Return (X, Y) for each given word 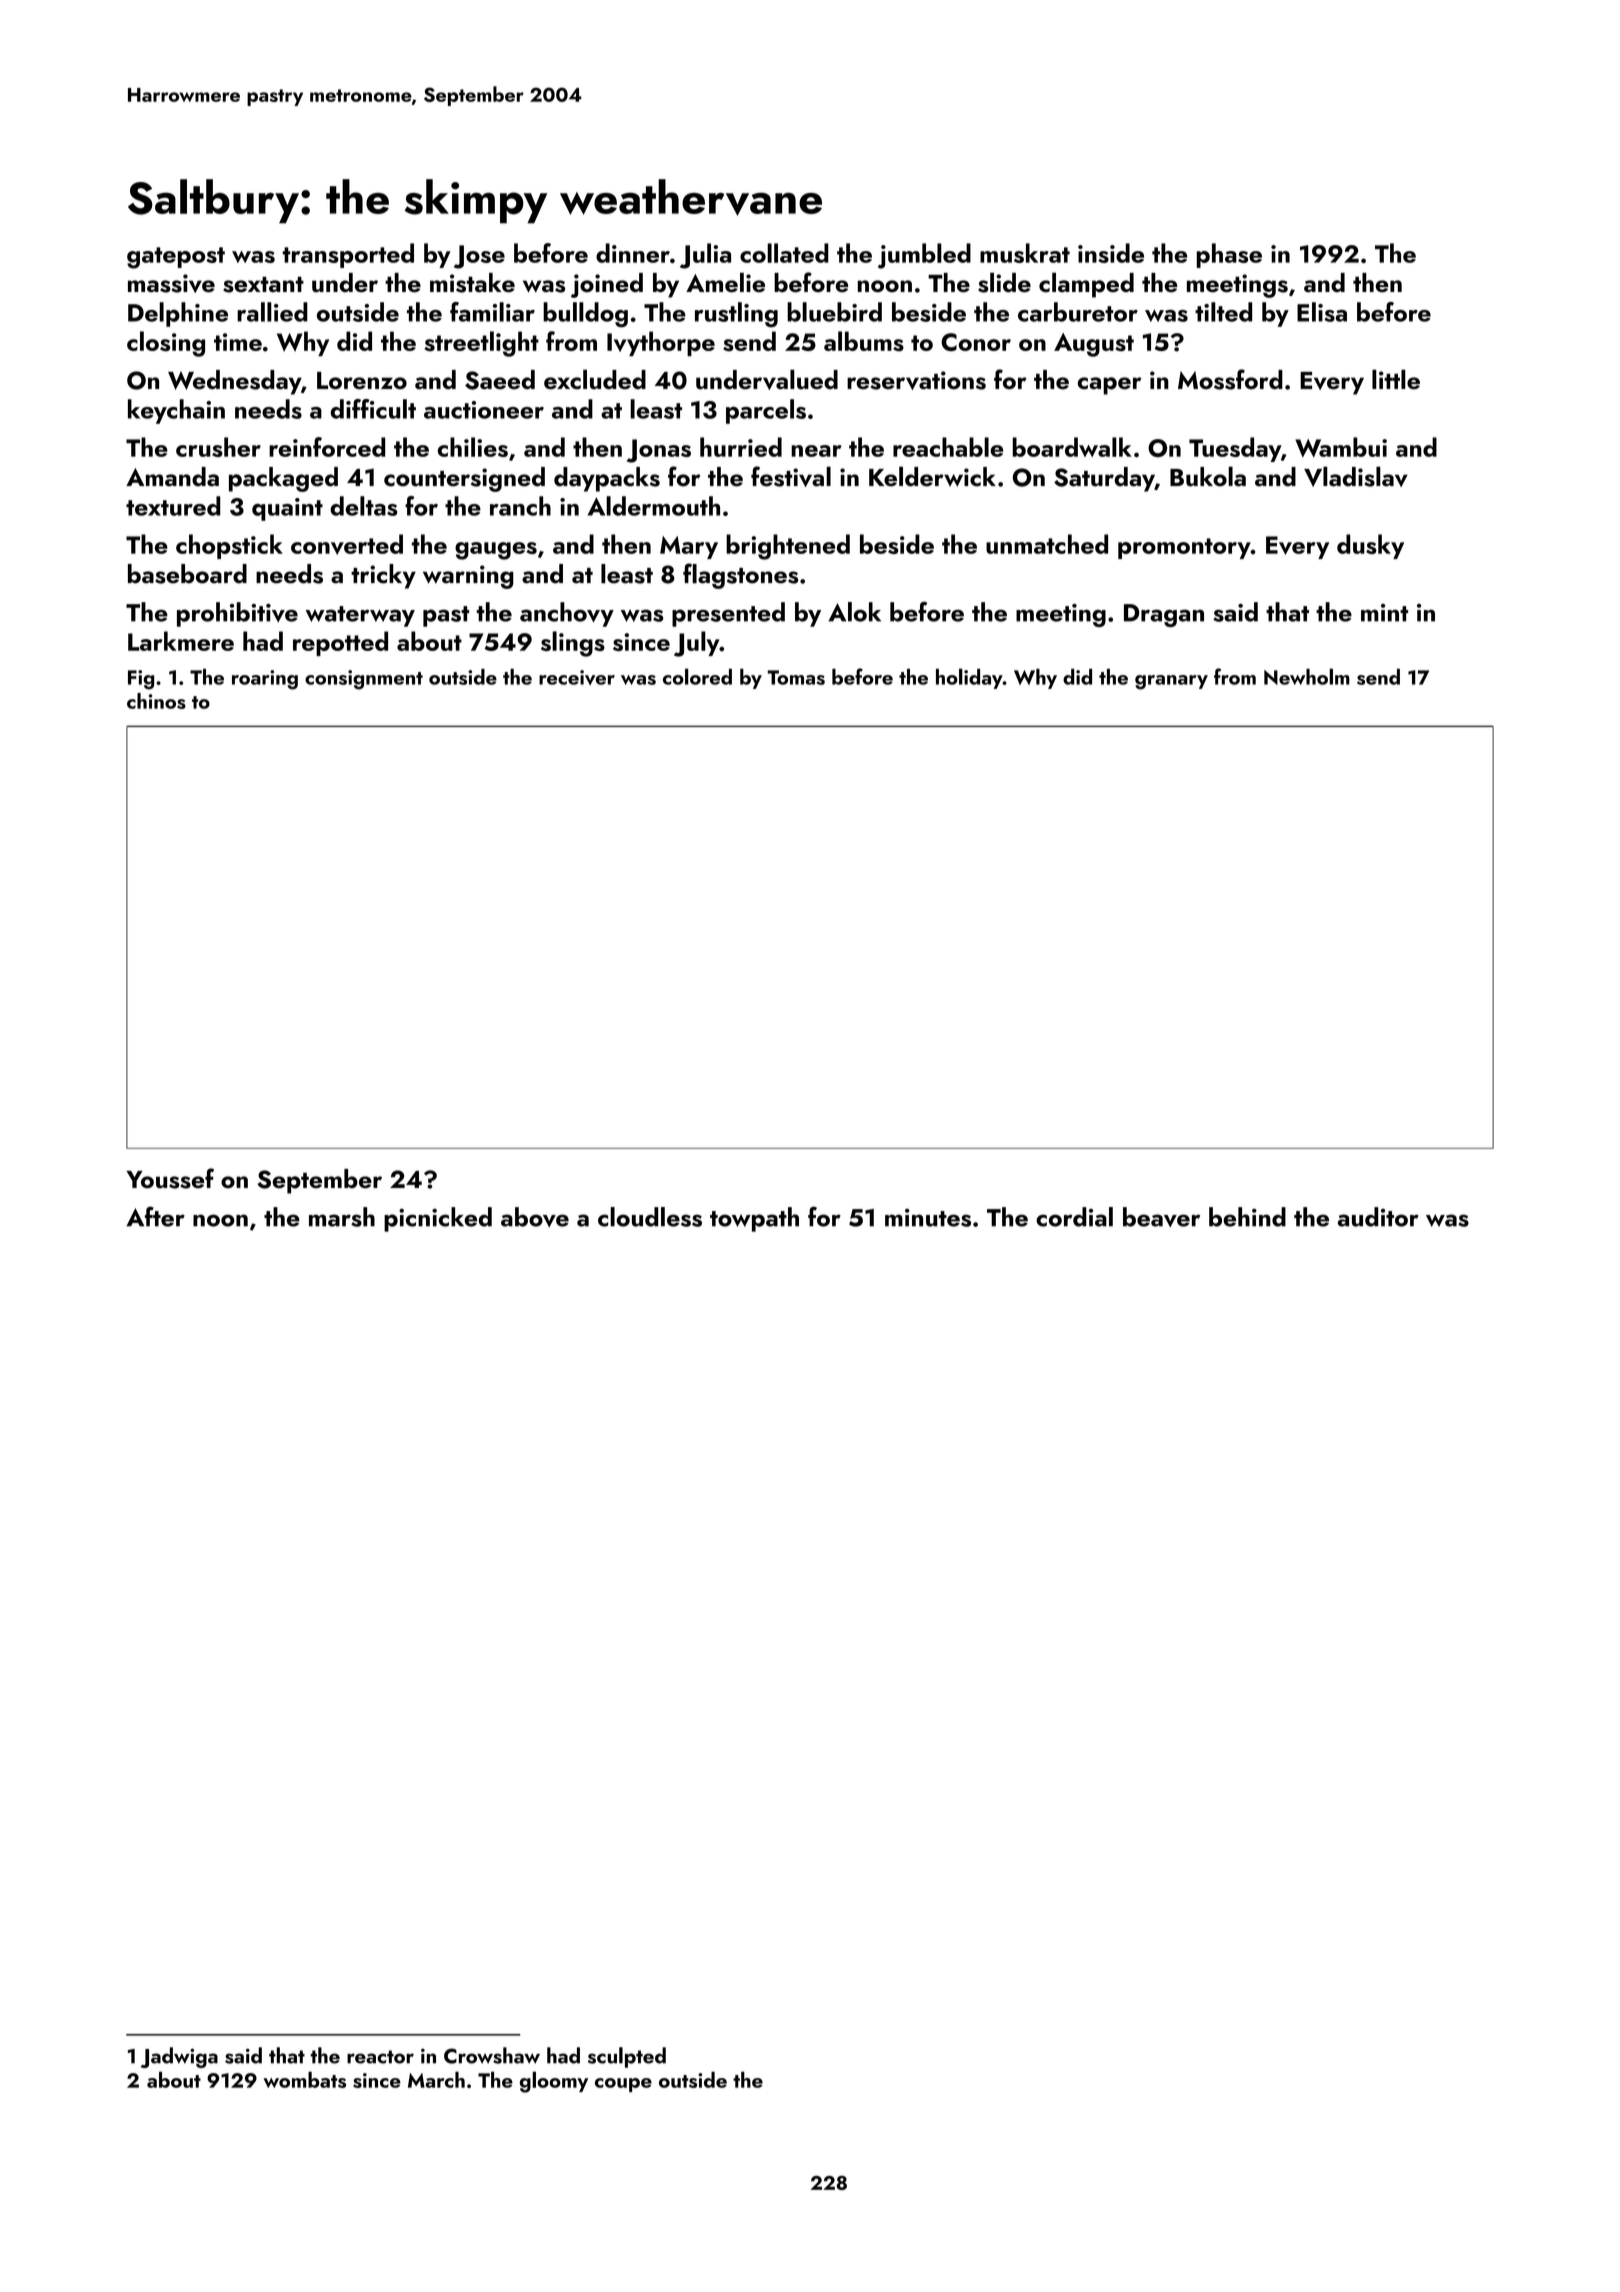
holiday (969, 678)
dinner (633, 253)
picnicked (438, 1219)
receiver (577, 677)
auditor (1378, 1217)
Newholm (1307, 676)
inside (1111, 253)
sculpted (627, 2057)
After (155, 1216)
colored (697, 676)
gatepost (176, 258)
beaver (1161, 1217)
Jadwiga (179, 2057)
